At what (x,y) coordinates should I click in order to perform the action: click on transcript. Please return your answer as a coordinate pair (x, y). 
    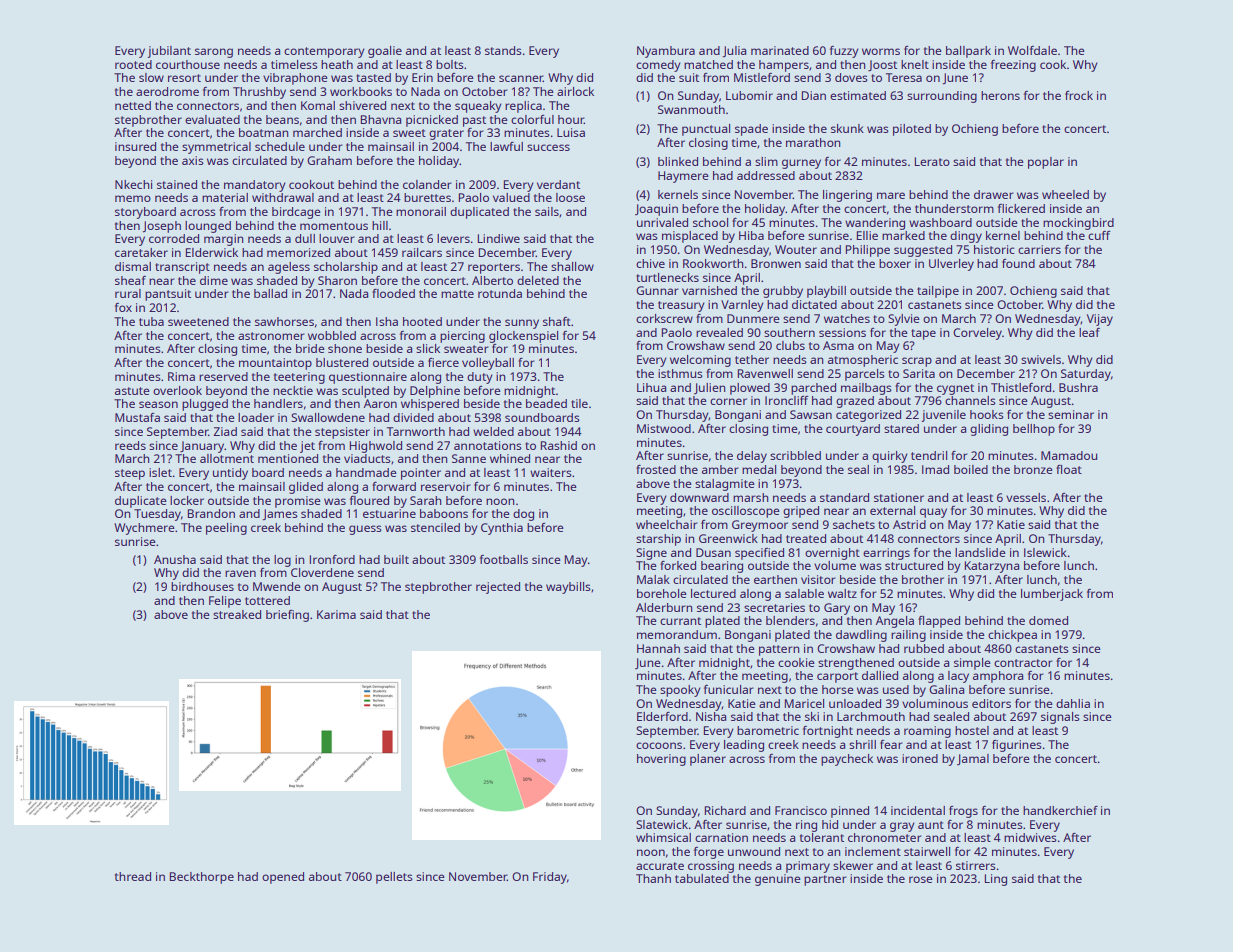
    Looking at the image, I should click on (182, 268).
